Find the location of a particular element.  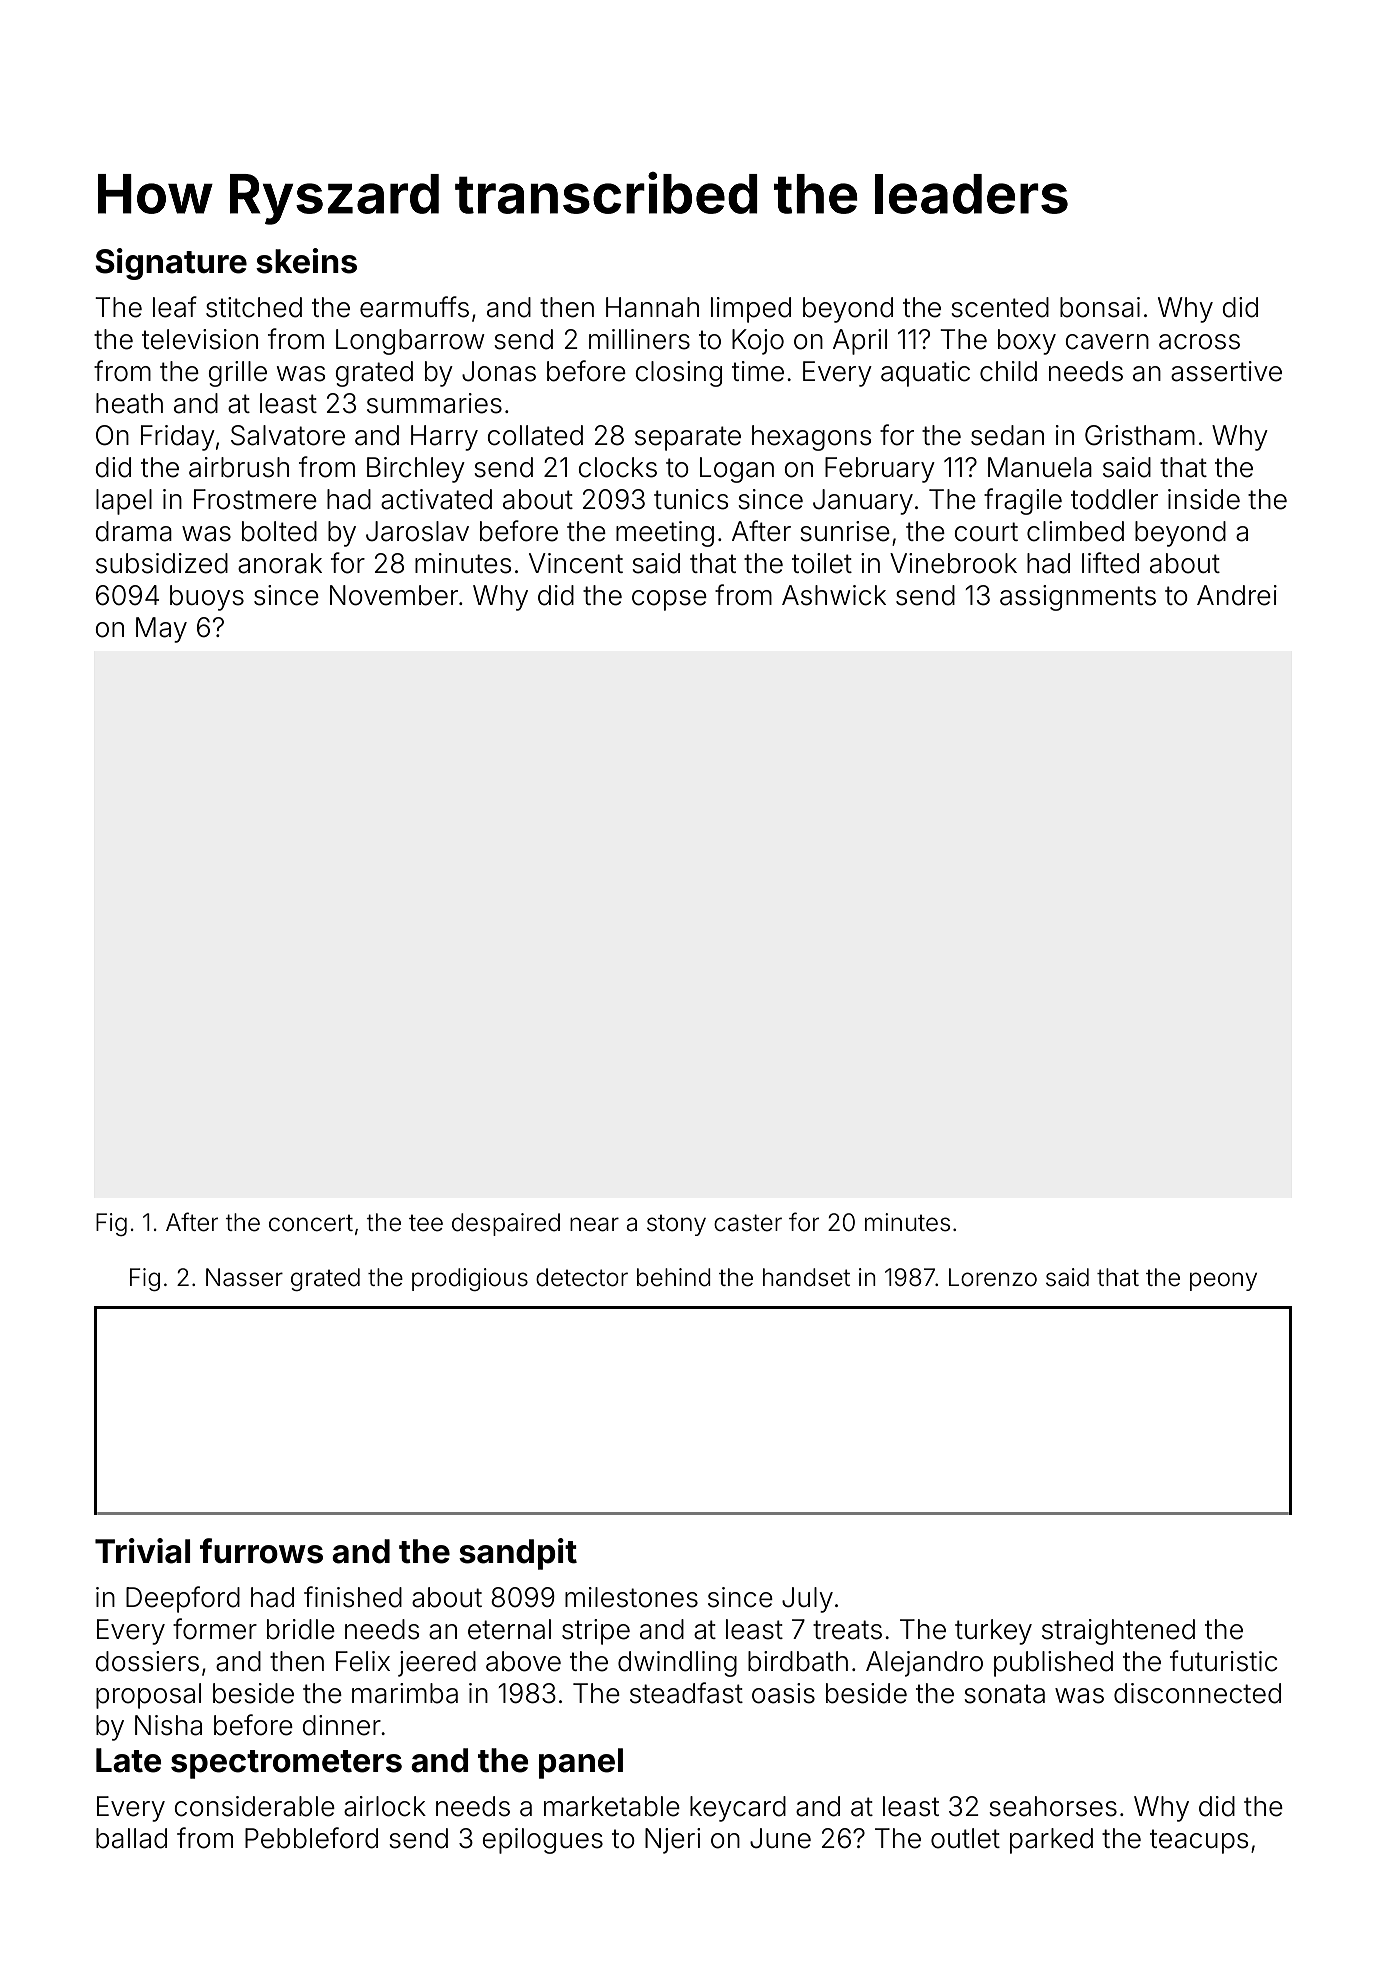

April is located at coordinates (860, 342).
